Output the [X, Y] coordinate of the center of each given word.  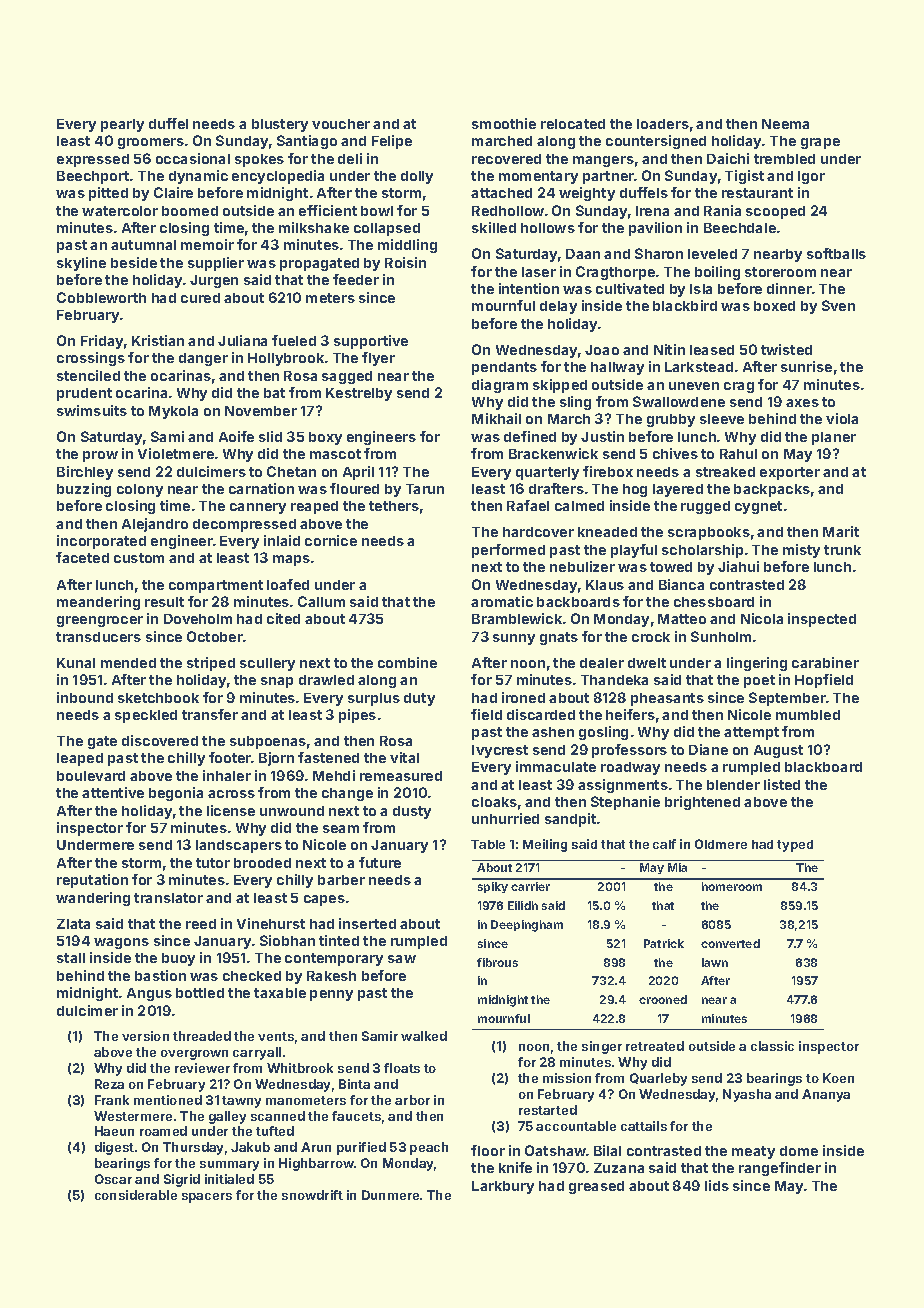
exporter [790, 473]
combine [407, 662]
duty [419, 699]
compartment [216, 586]
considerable [136, 1195]
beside [134, 262]
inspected [822, 620]
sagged [347, 377]
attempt [751, 733]
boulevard [91, 776]
